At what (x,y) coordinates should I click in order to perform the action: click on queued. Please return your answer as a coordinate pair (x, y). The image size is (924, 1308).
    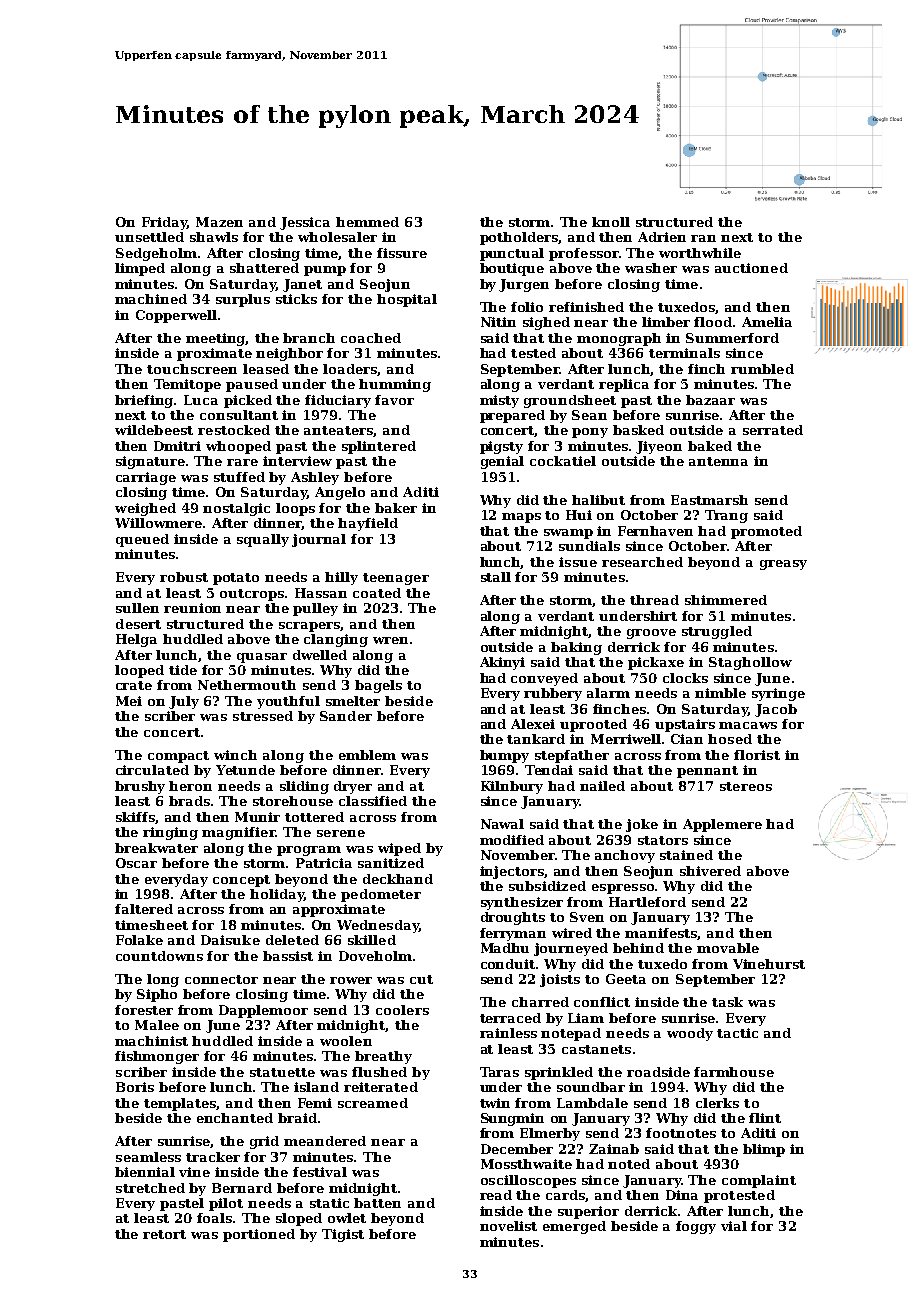
    Looking at the image, I should click on (142, 540).
